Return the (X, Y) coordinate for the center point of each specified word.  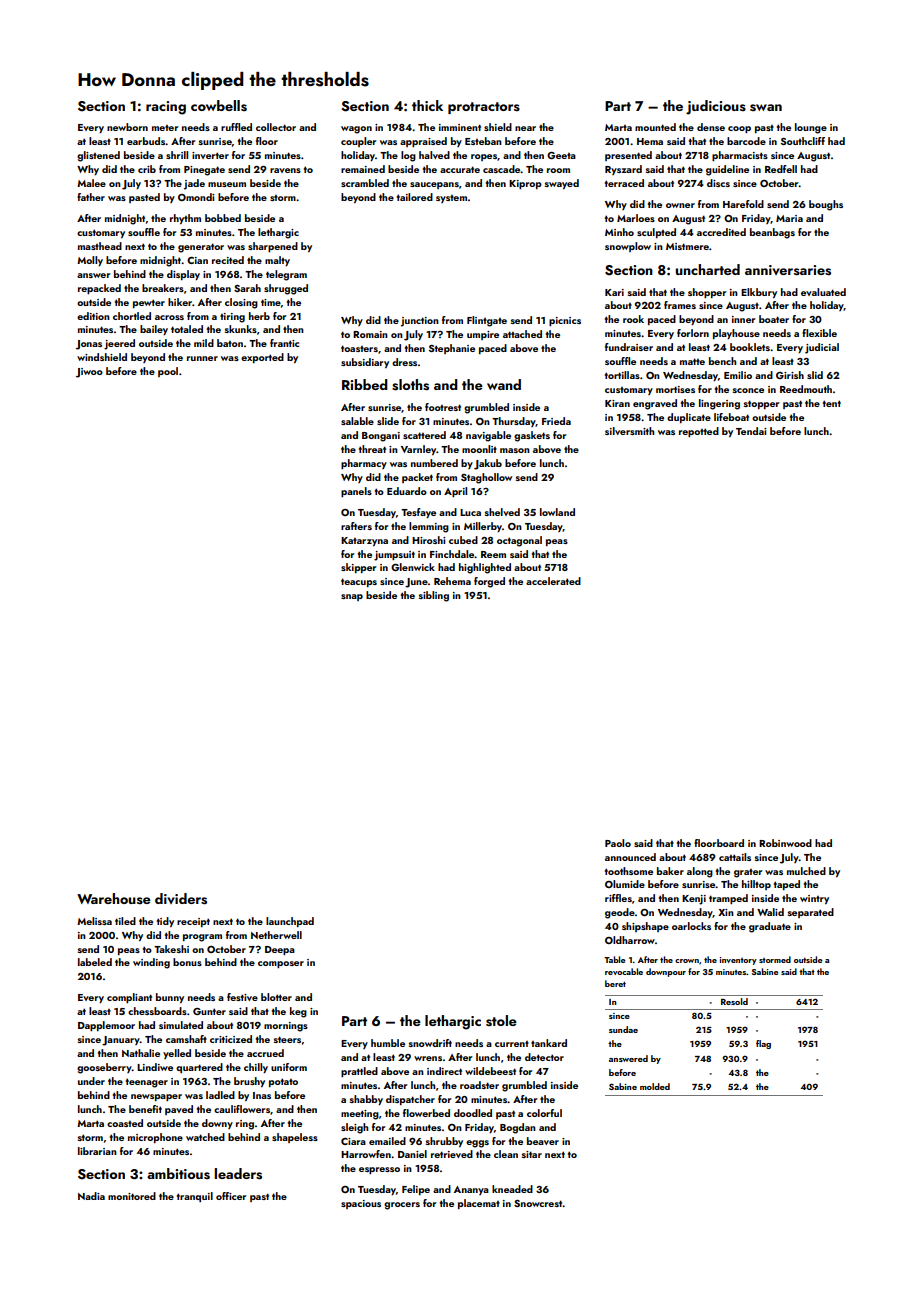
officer (231, 1196)
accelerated (553, 581)
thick (427, 105)
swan (766, 108)
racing (166, 108)
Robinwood (785, 843)
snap (352, 597)
